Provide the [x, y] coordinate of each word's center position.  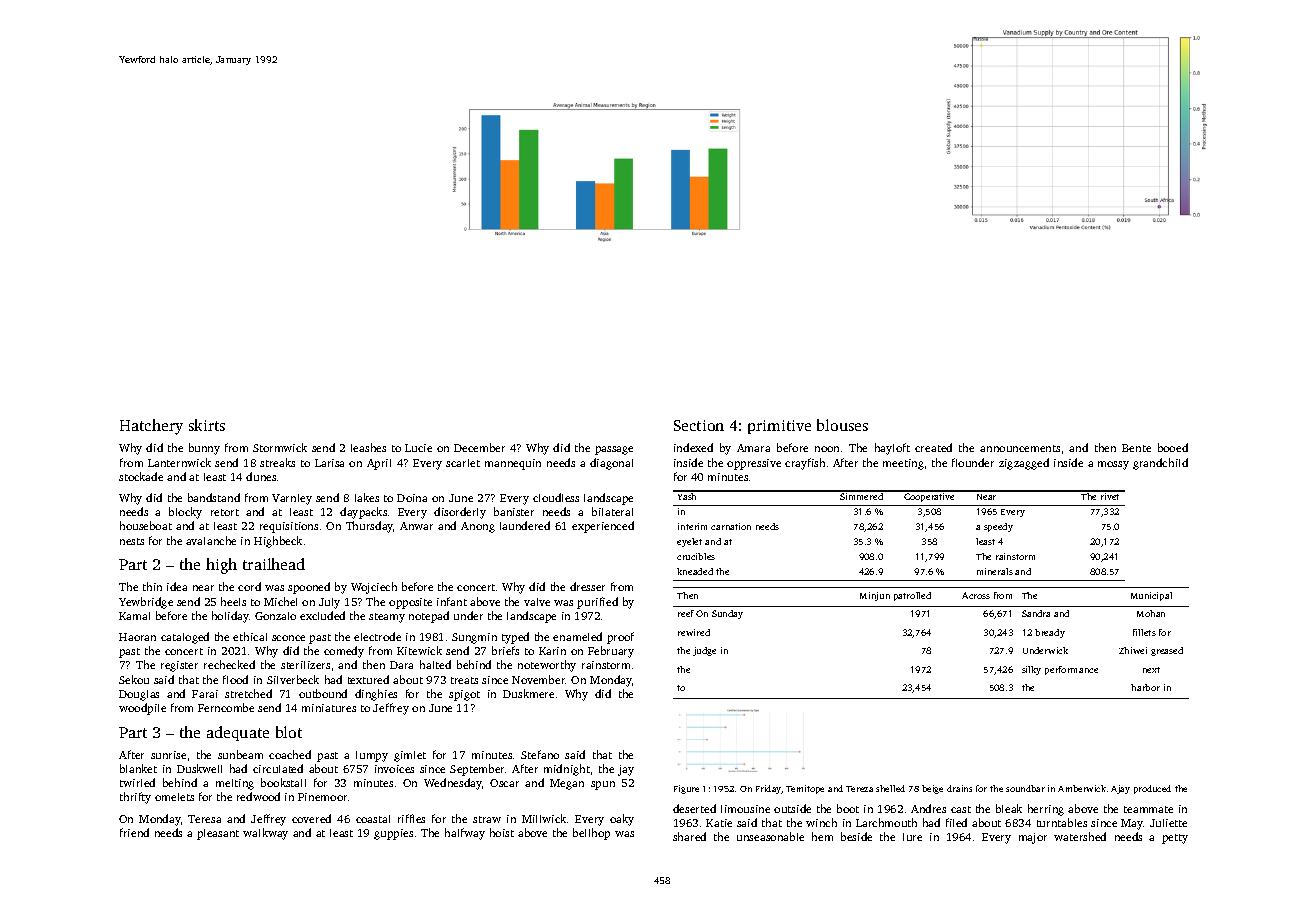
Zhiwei [1133, 650]
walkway [265, 834]
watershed [1080, 836]
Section [699, 425]
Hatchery [151, 427]
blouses [842, 425]
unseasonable [770, 836]
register [179, 666]
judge [704, 651]
